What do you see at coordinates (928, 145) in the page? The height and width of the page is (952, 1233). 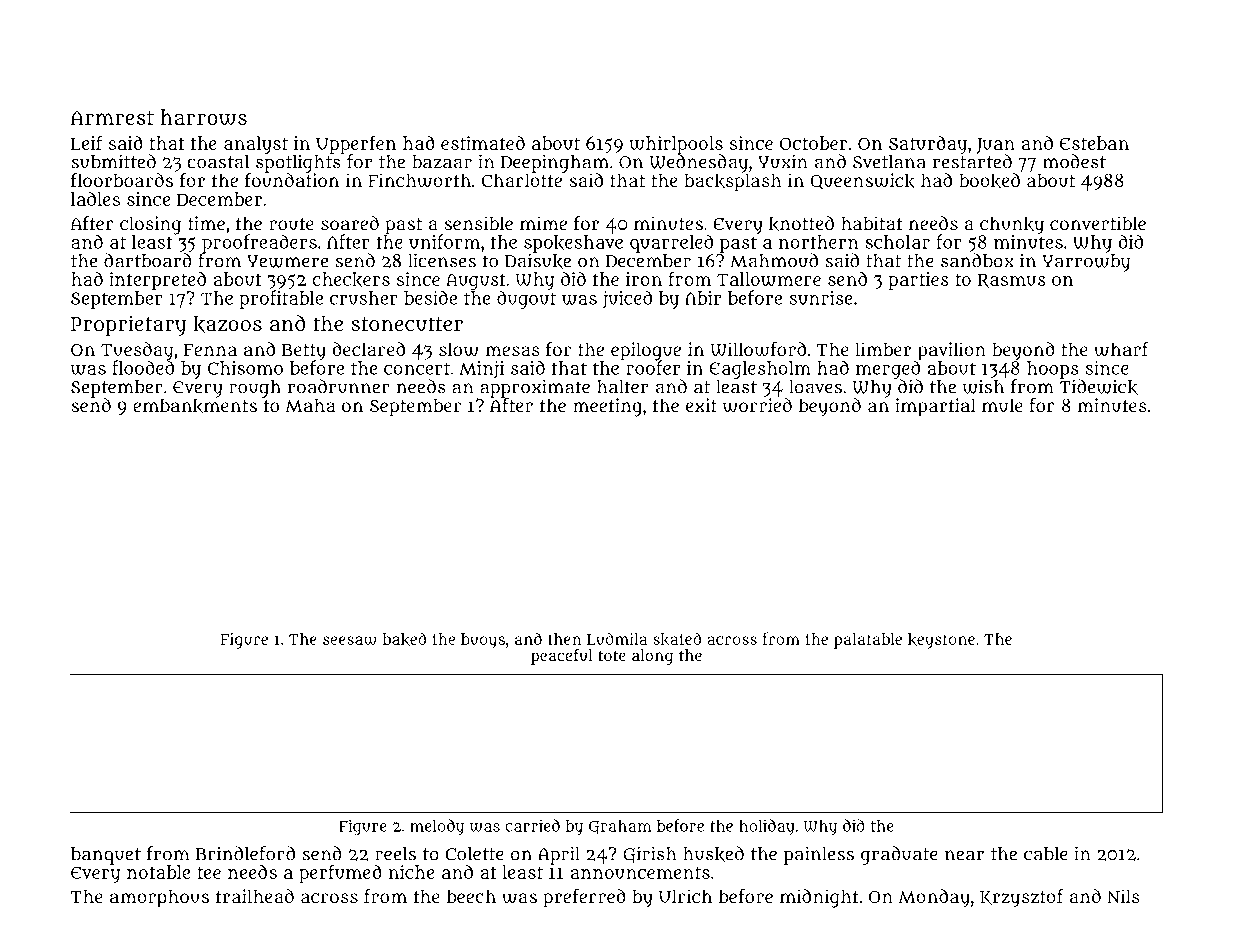 I see `Saturday` at bounding box center [928, 145].
